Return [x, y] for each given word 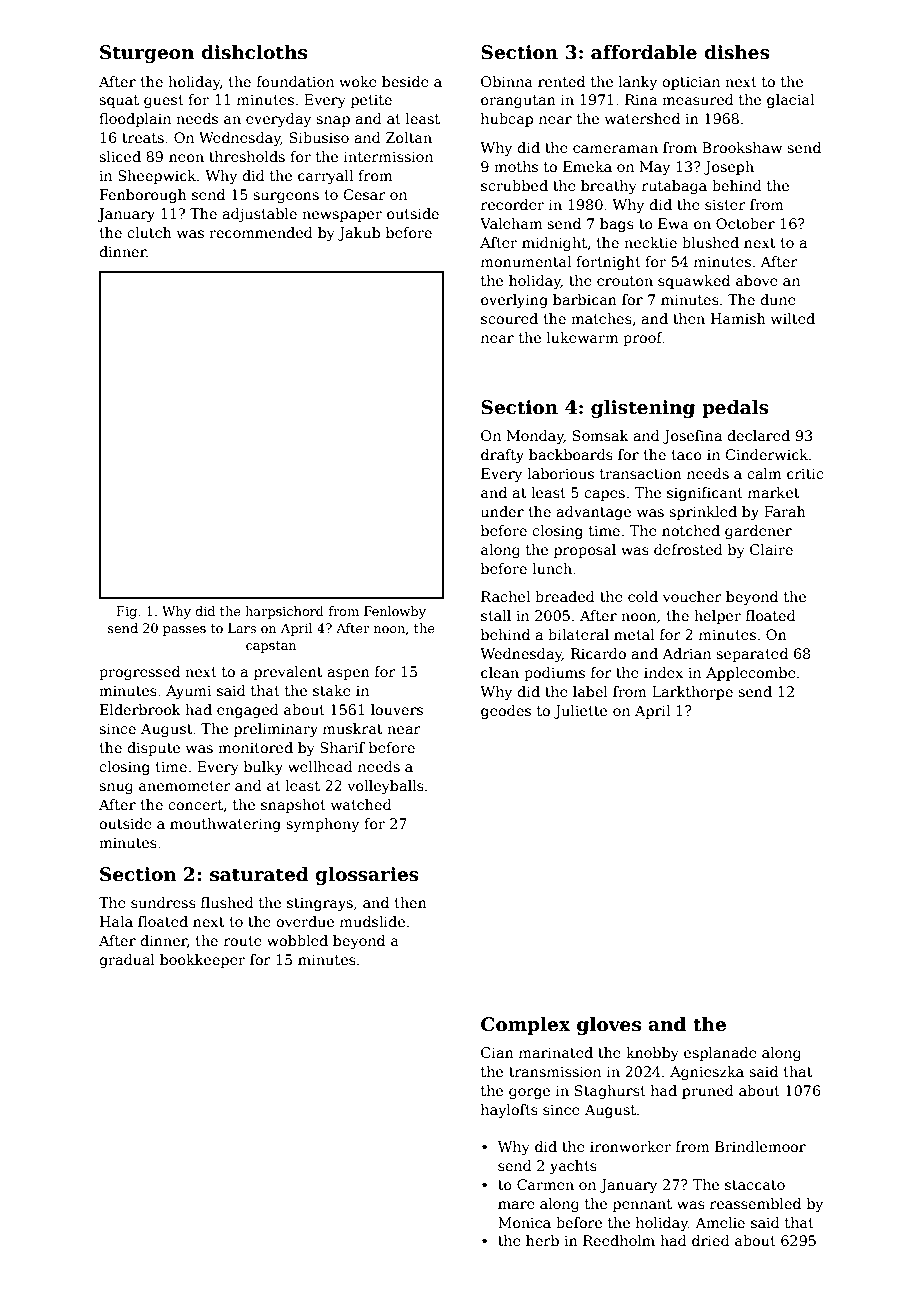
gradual [127, 961]
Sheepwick [157, 177]
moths [516, 166]
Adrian [686, 653]
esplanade [720, 1054]
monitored [255, 747]
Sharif [342, 747]
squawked [694, 282]
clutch [149, 232]
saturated [259, 874]
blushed [710, 242]
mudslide [372, 921]
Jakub [359, 234]
